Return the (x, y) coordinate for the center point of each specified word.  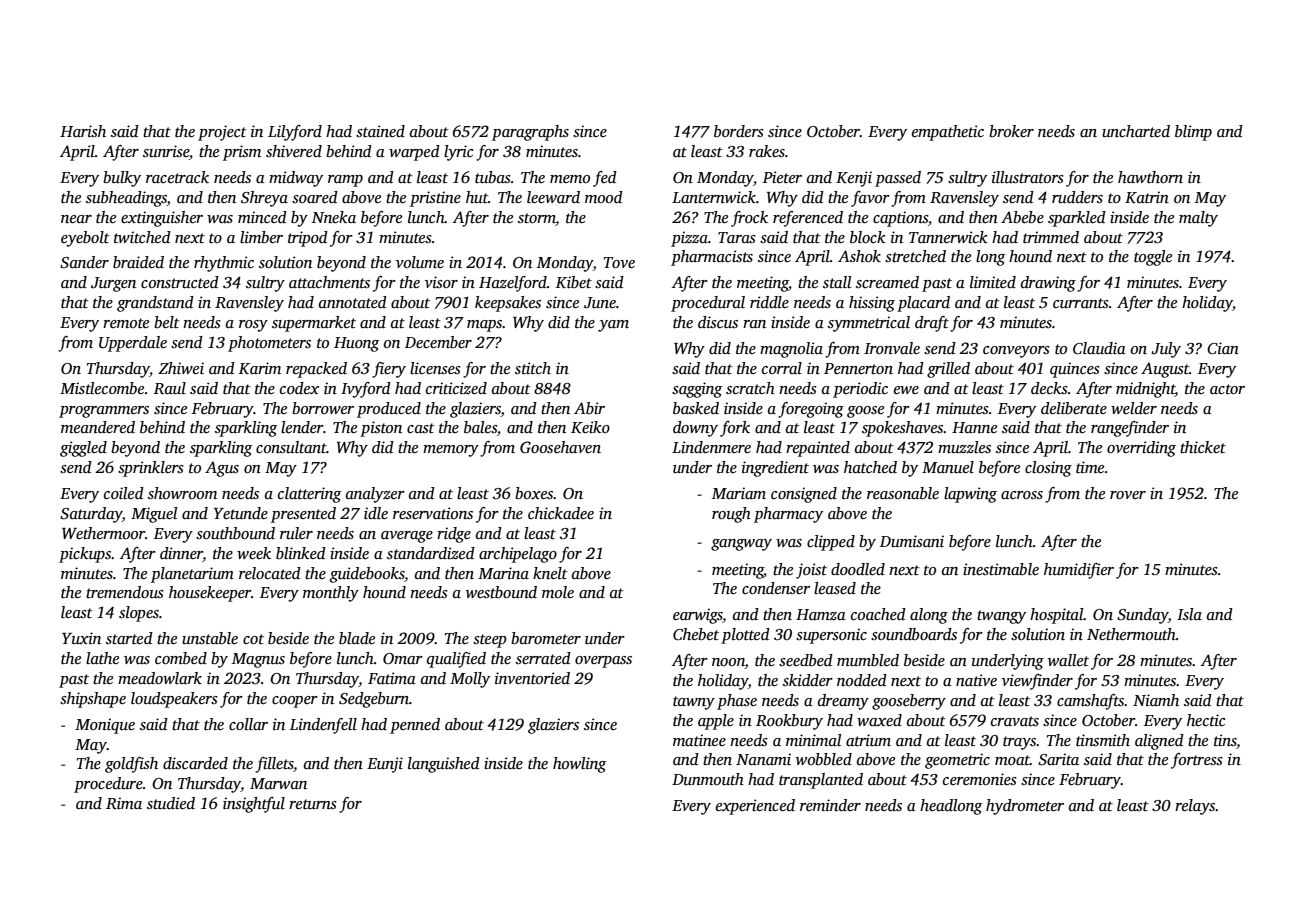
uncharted (1136, 131)
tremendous (125, 592)
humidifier (1079, 571)
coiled (124, 493)
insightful (254, 805)
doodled (858, 569)
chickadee (561, 513)
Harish (83, 131)
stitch (533, 368)
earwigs (698, 616)
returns (313, 804)
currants (1081, 303)
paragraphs (530, 133)
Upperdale (133, 344)
